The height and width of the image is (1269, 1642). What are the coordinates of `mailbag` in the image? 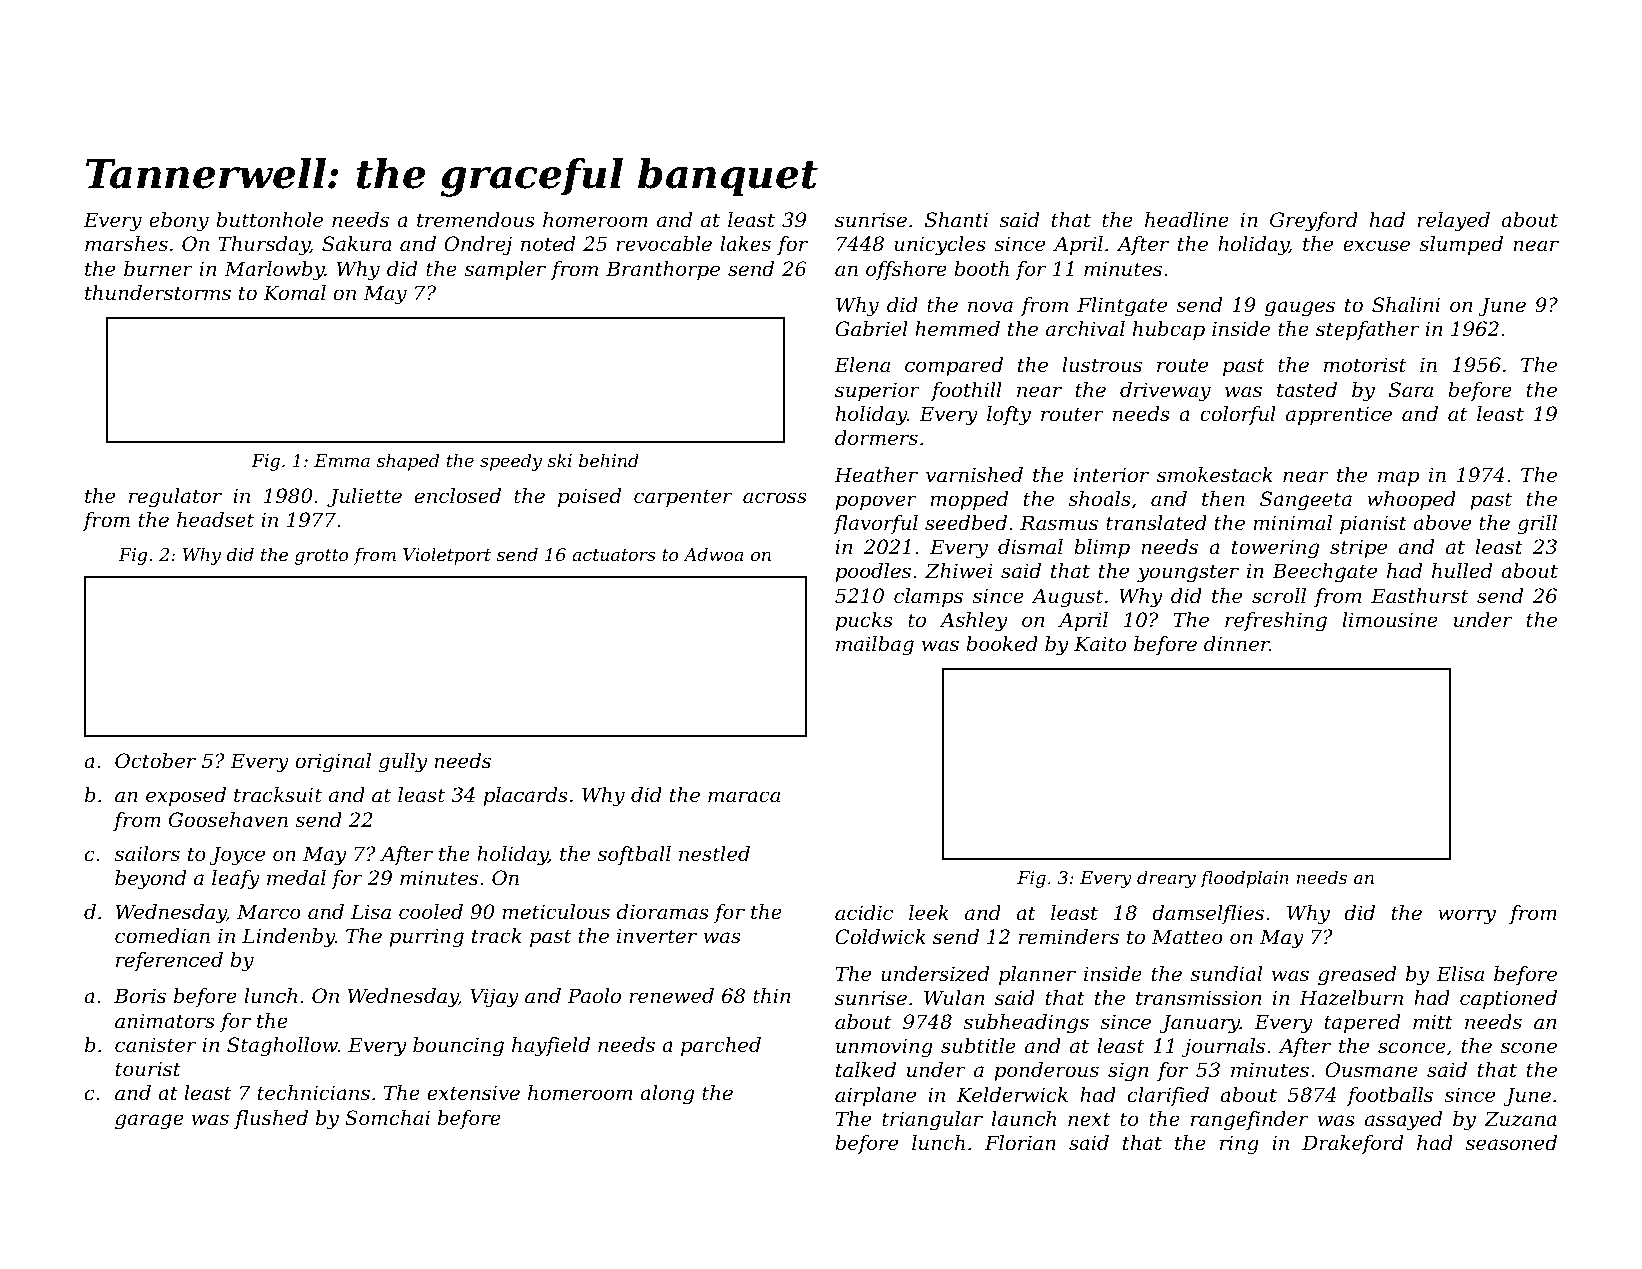 It's located at (875, 646).
